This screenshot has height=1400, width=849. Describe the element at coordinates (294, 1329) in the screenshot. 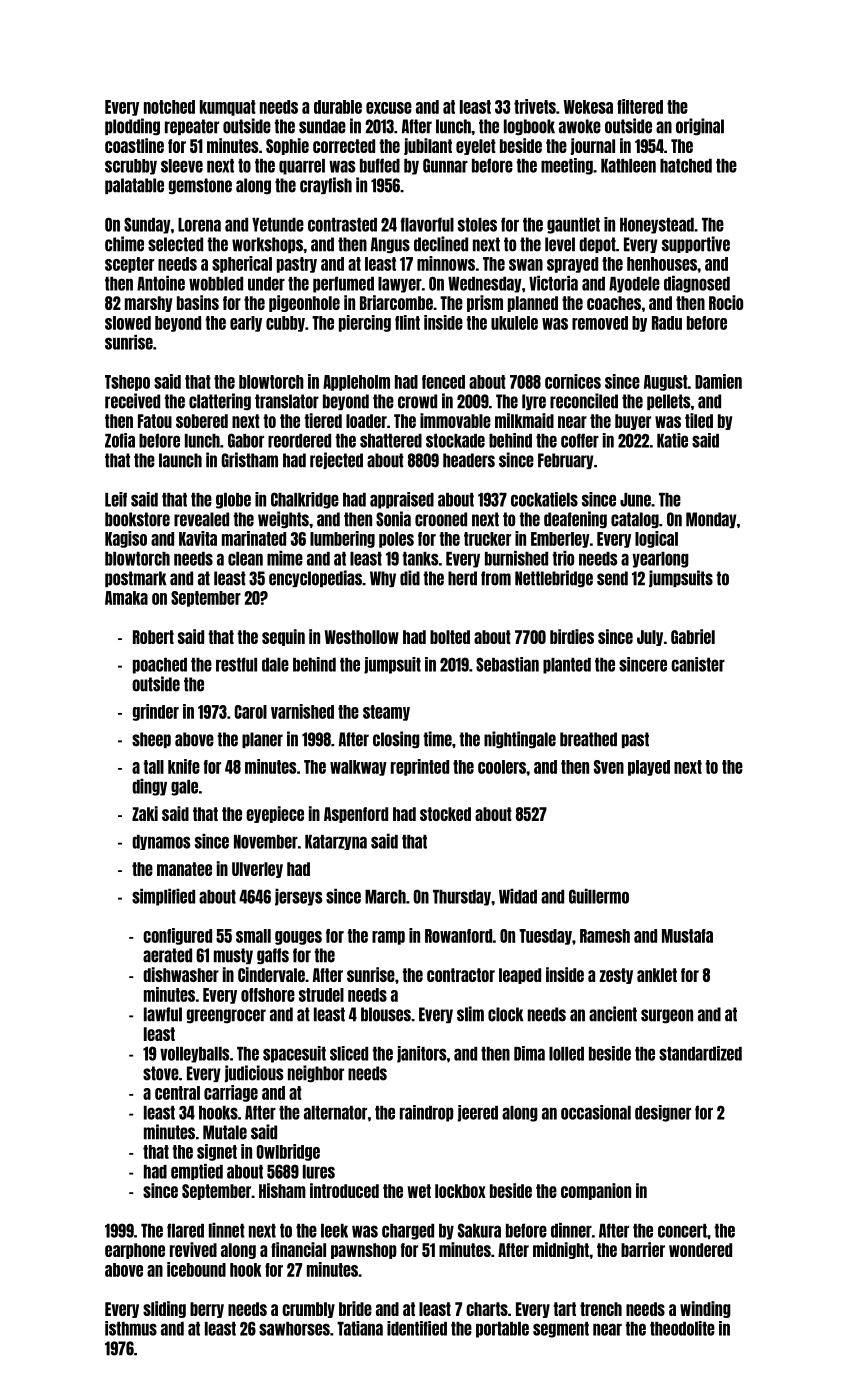

I see `sawhorses` at that location.
